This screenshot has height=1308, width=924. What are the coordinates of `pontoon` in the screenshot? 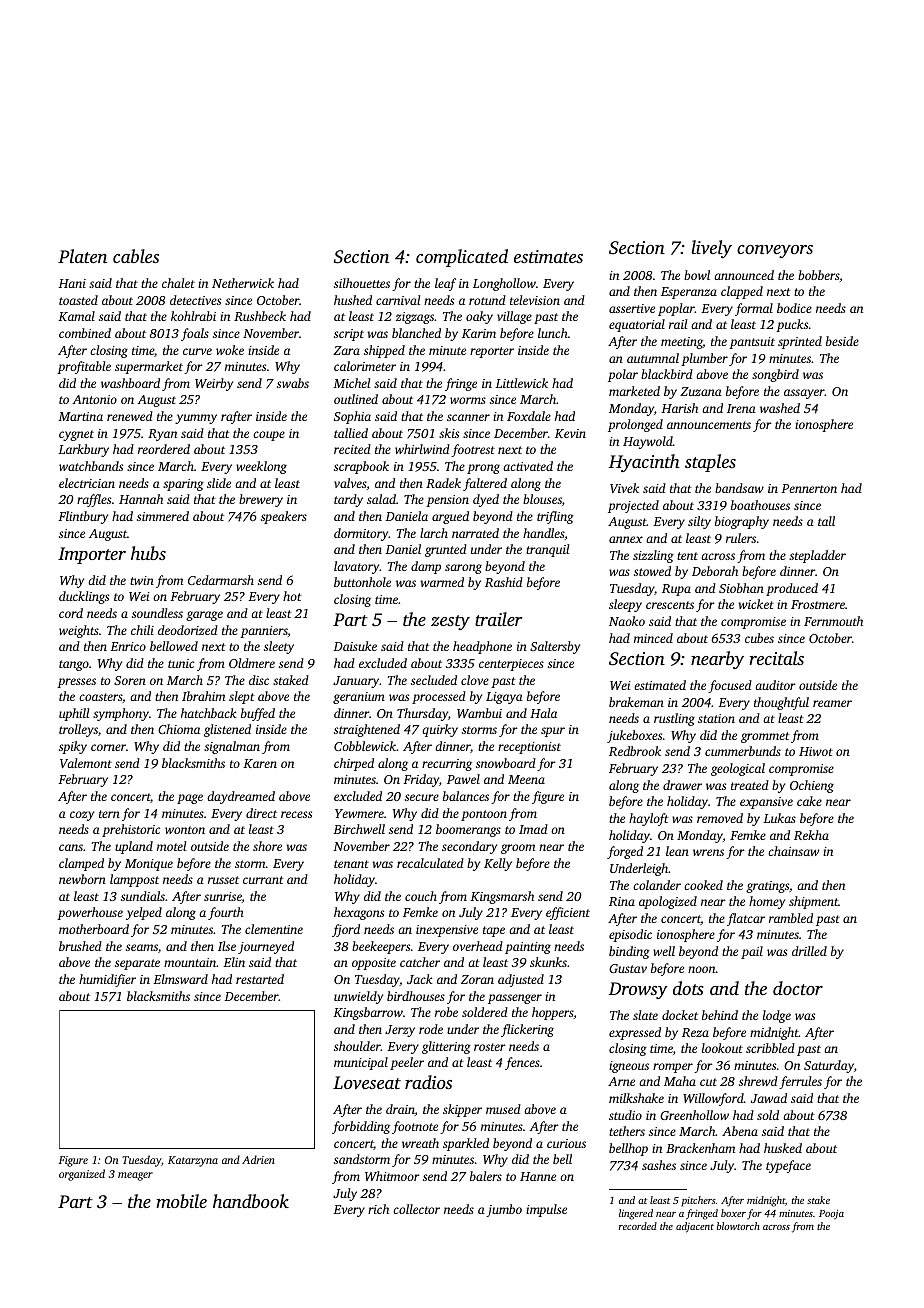 It's located at (484, 815).
